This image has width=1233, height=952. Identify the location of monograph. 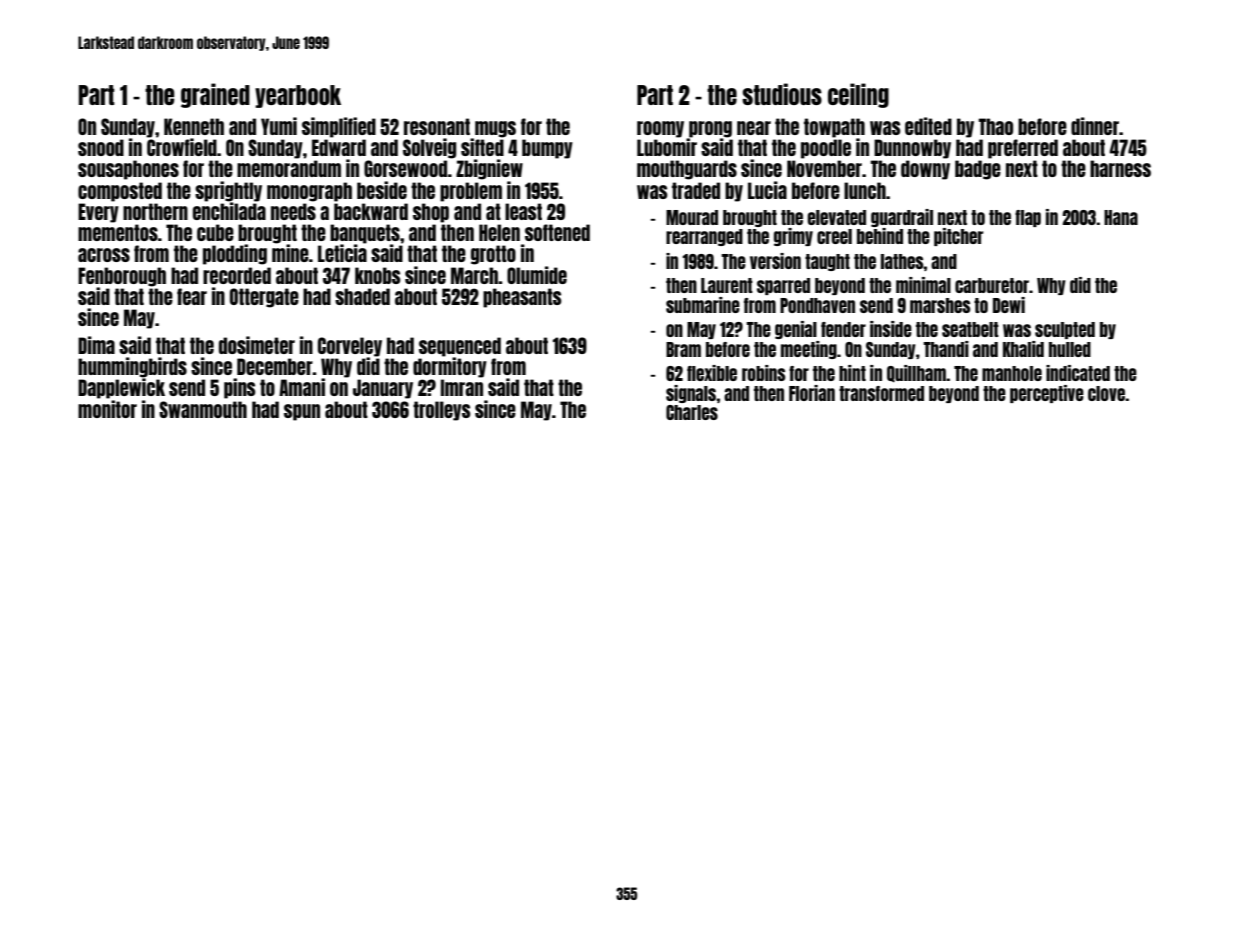
(309, 192).
